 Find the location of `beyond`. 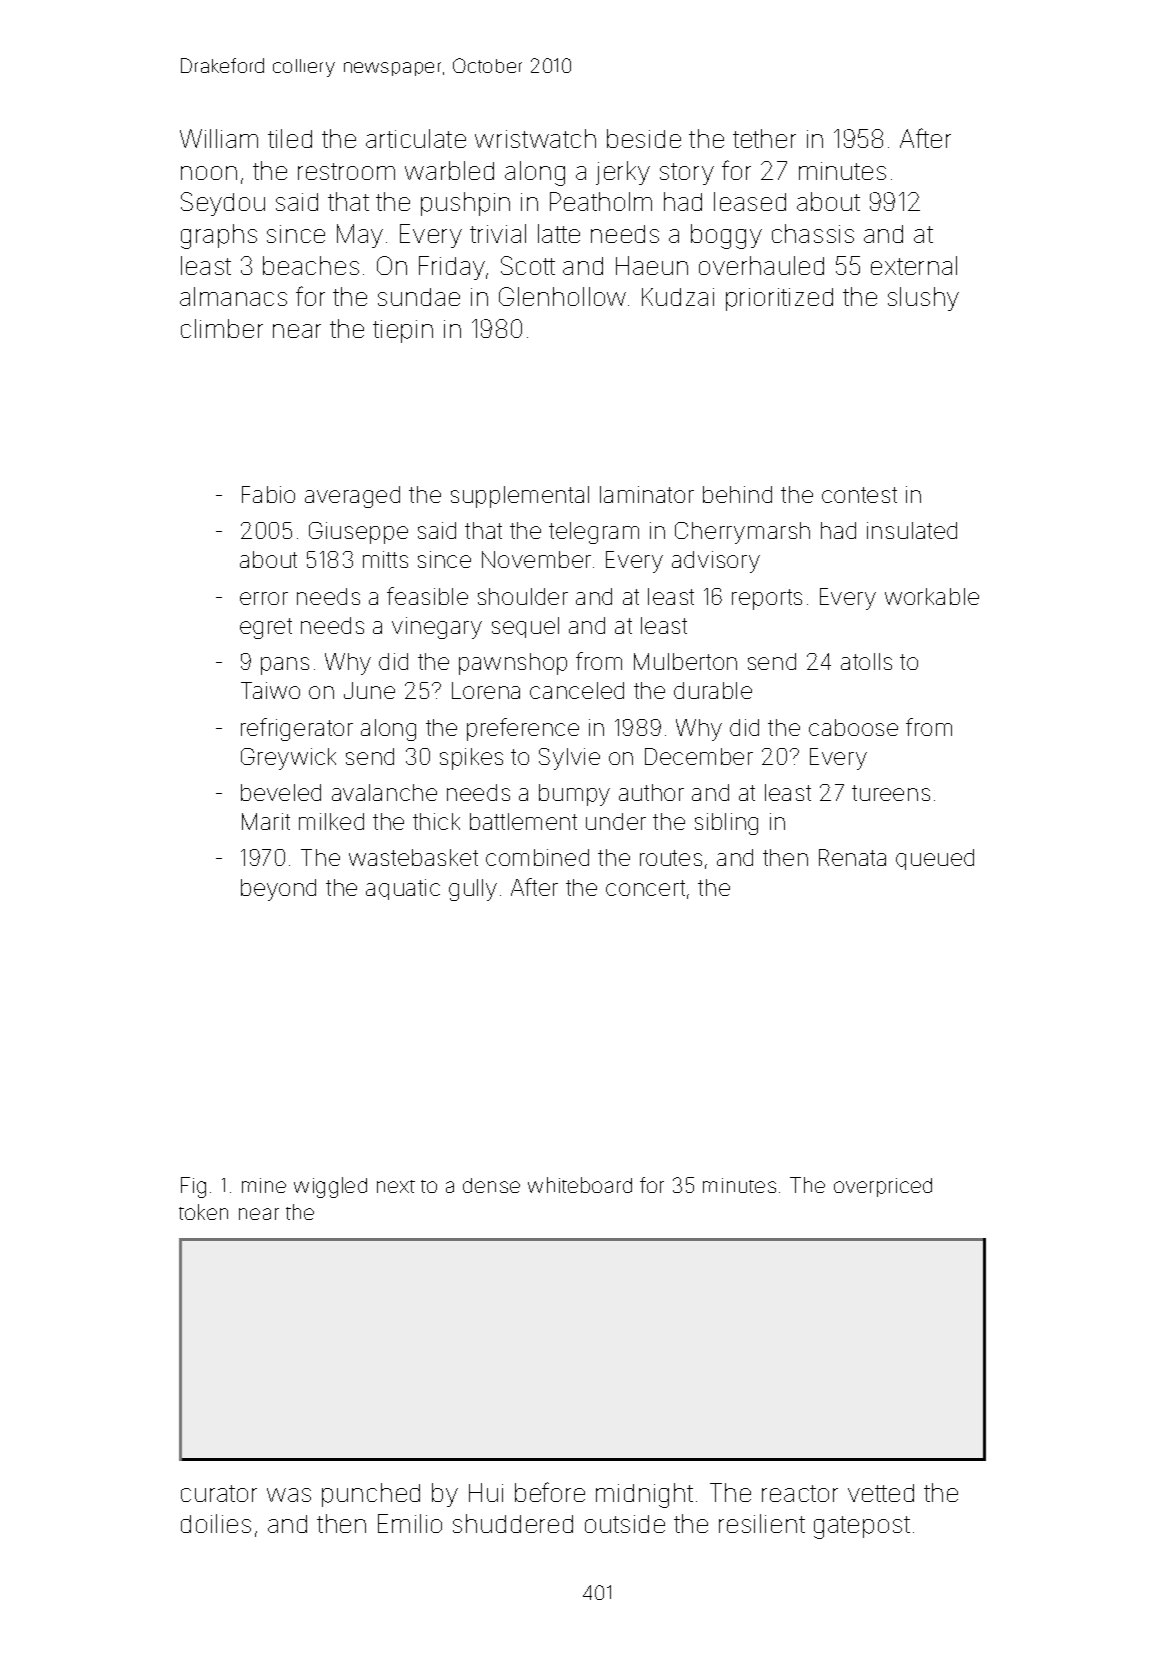

beyond is located at coordinates (278, 890).
